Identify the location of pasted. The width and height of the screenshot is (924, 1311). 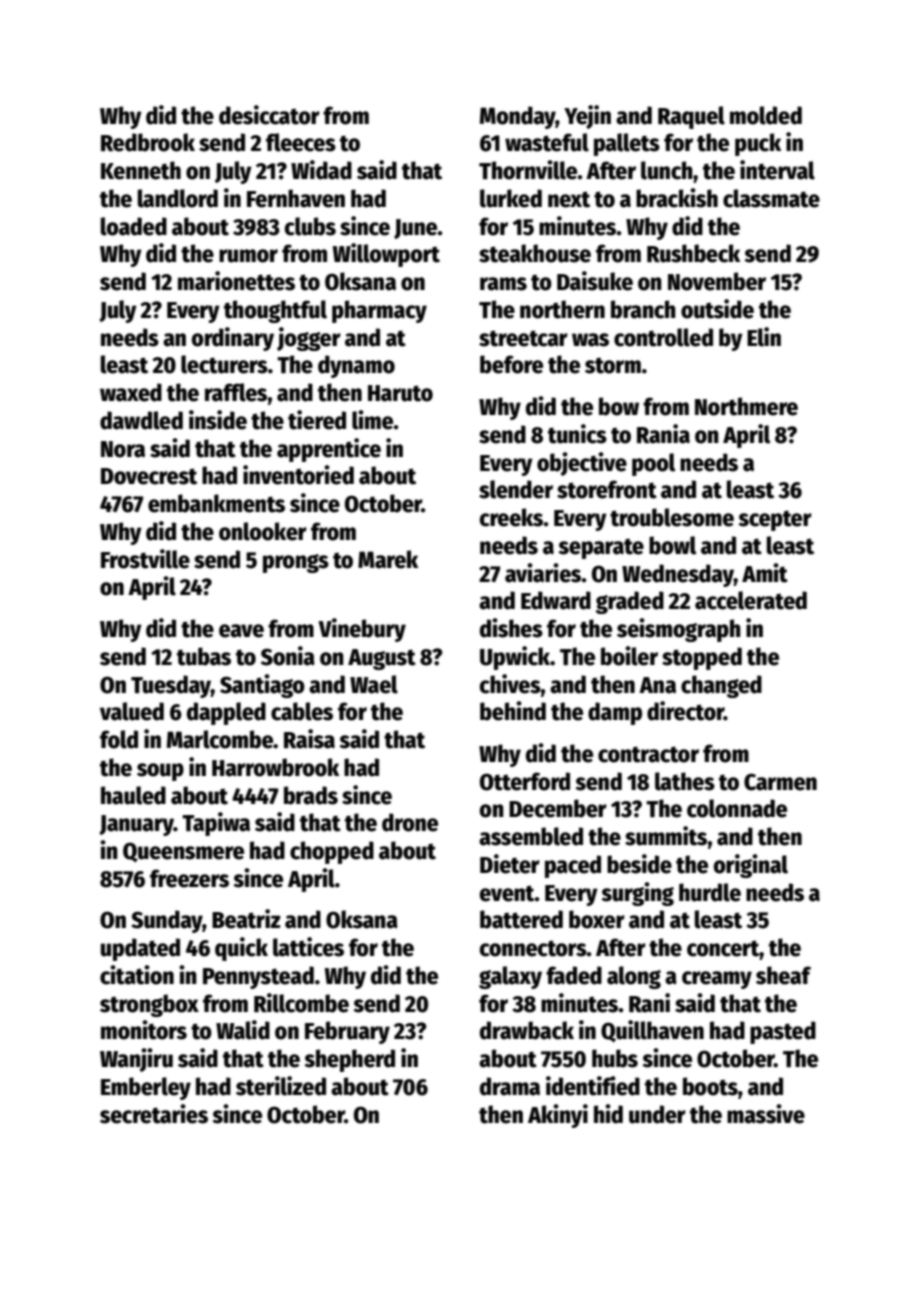
(783, 1032).
